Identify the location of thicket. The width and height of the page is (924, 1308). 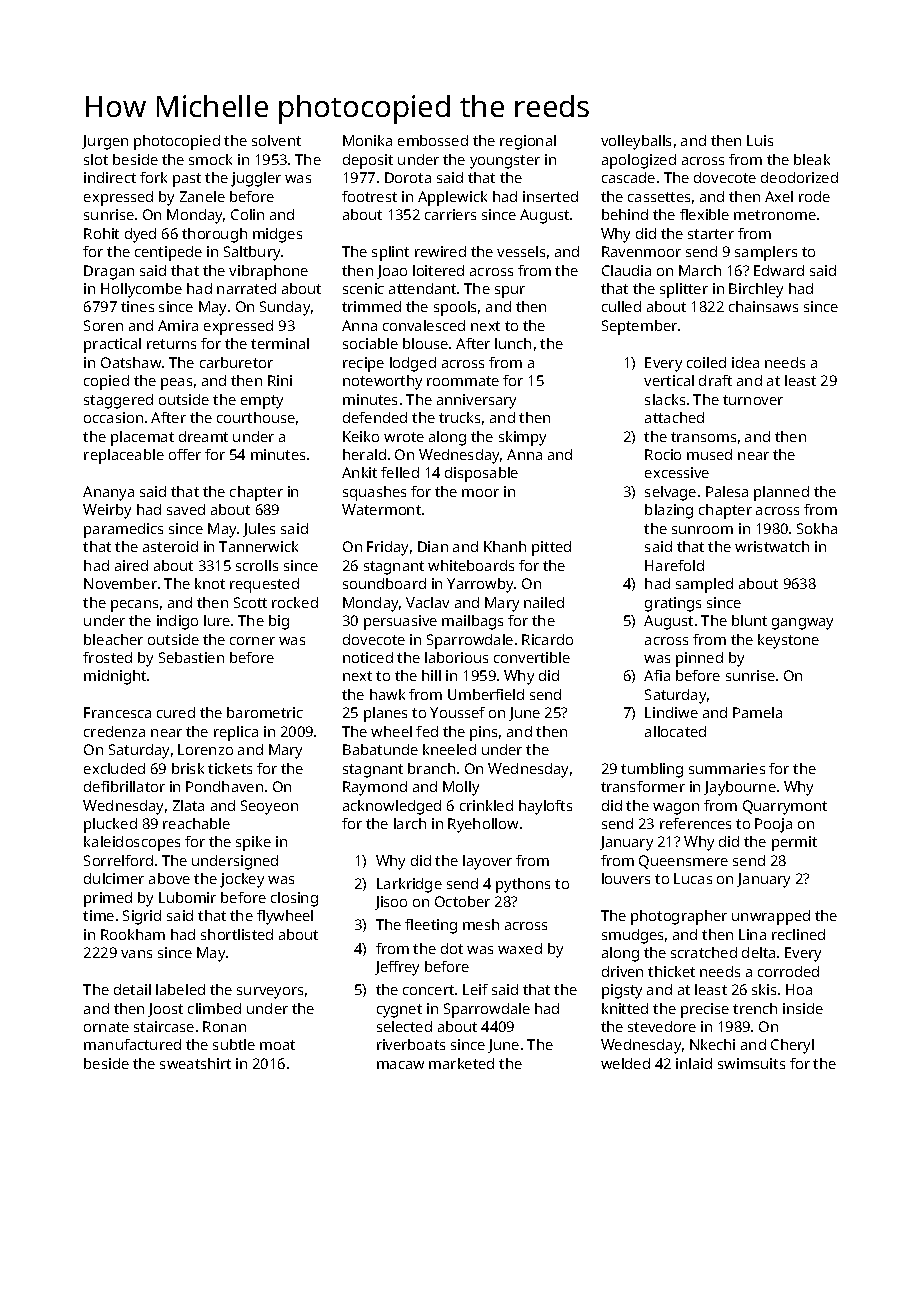
(671, 971).
